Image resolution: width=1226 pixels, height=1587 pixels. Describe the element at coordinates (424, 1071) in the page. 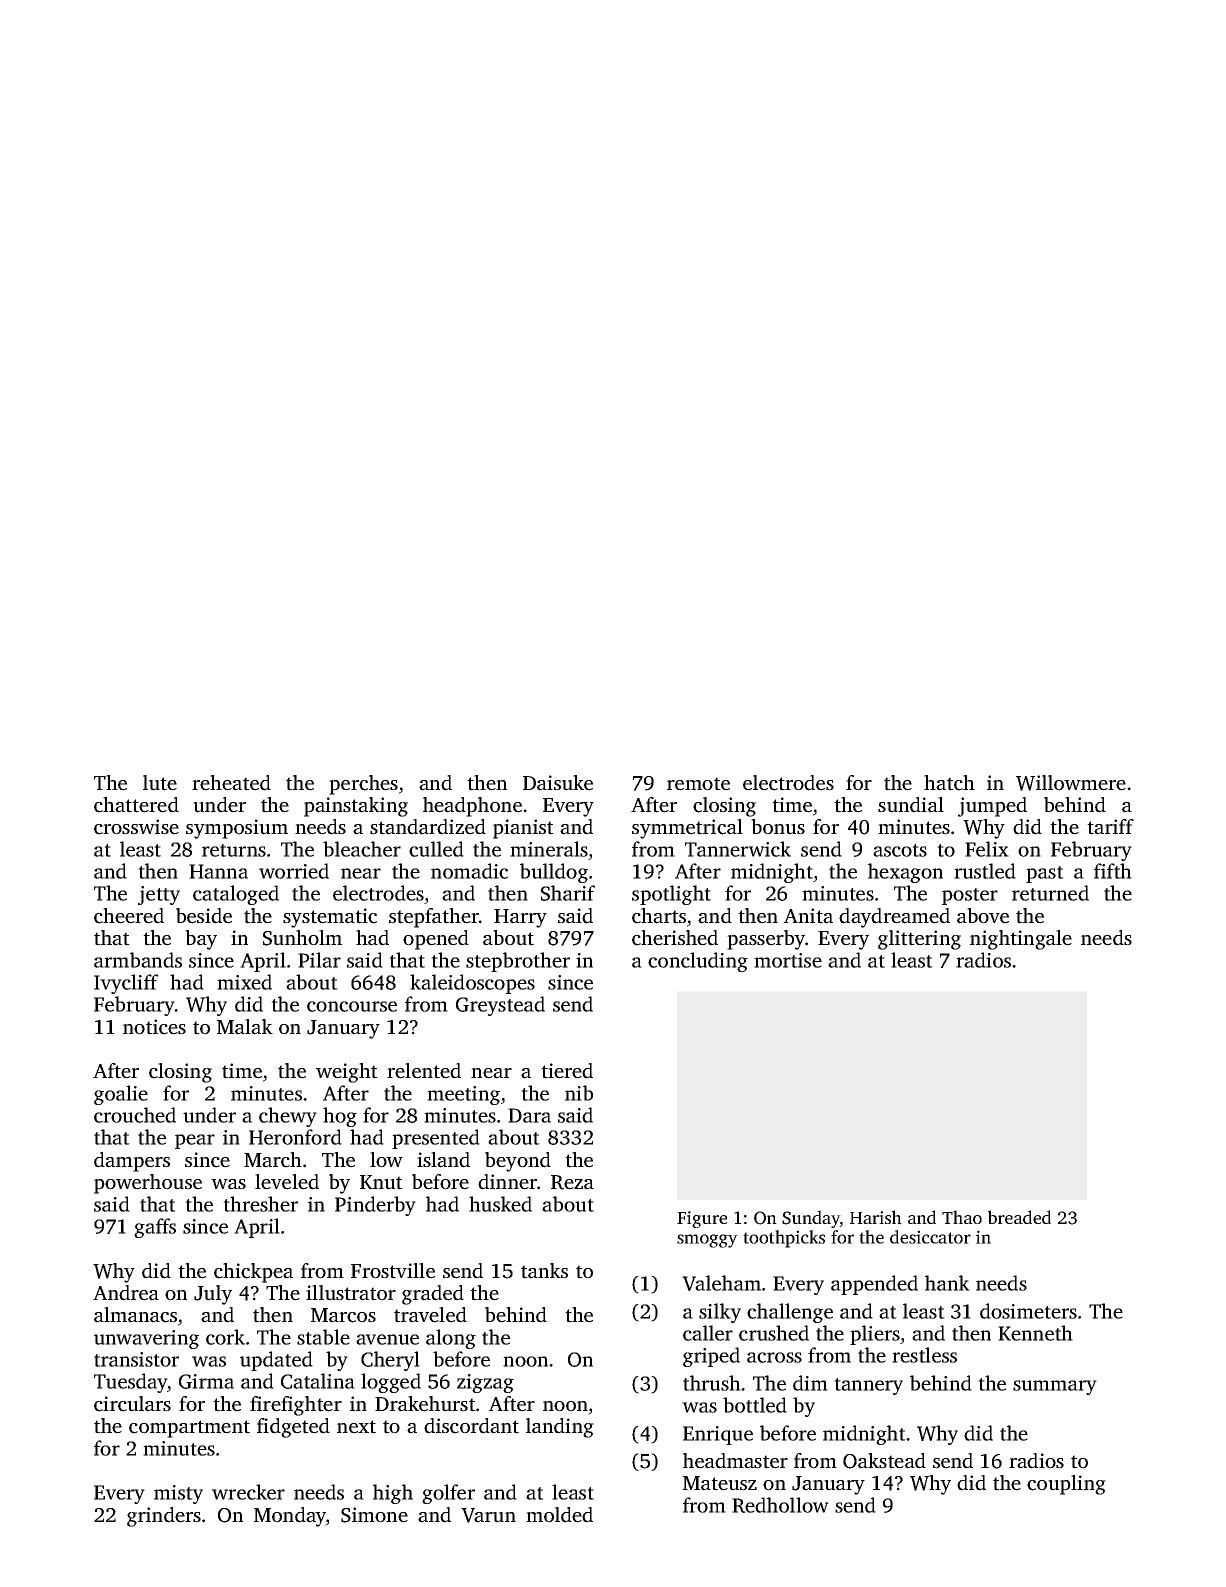

I see `relented` at that location.
